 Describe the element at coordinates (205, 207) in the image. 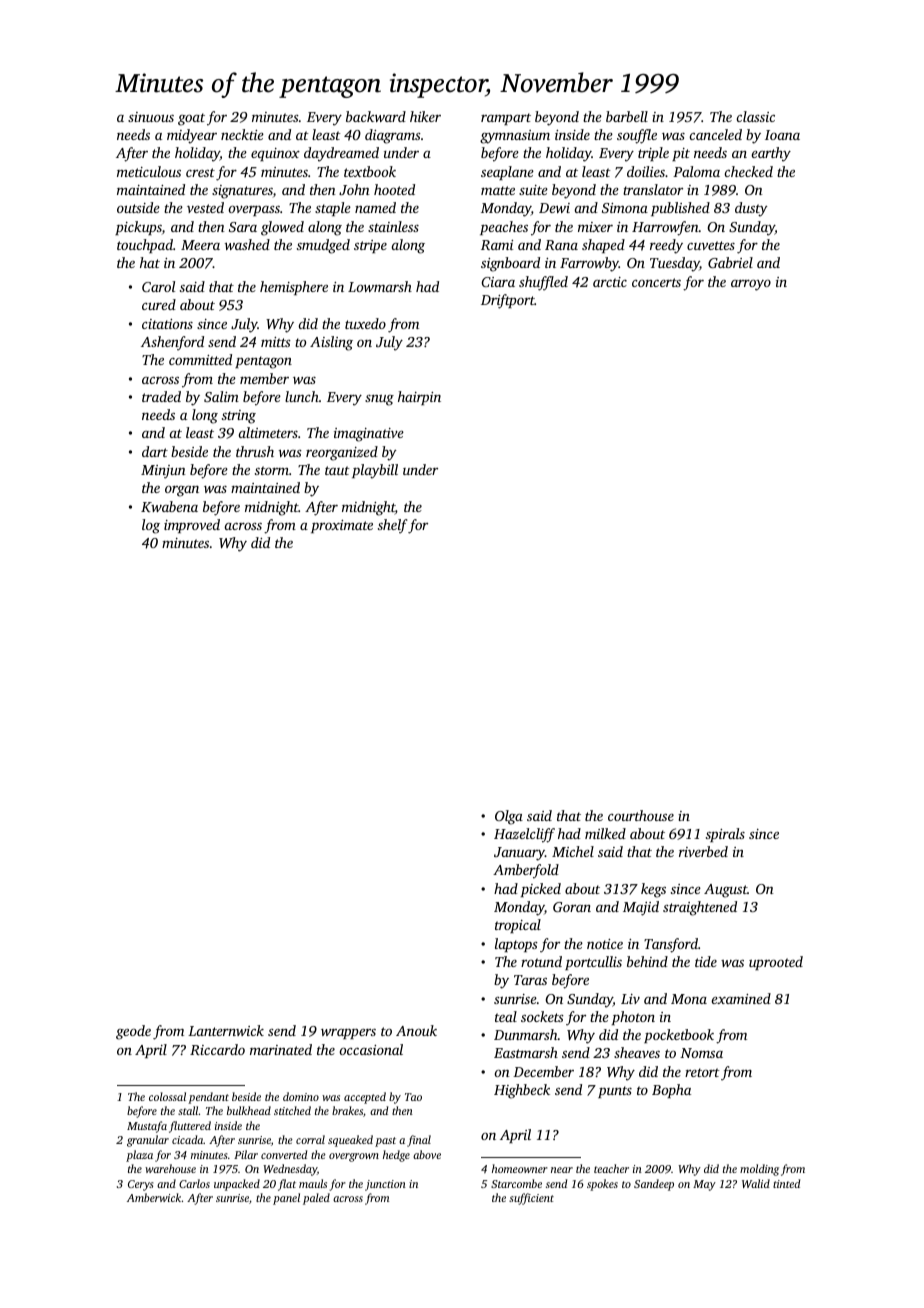

I see `vested` at that location.
